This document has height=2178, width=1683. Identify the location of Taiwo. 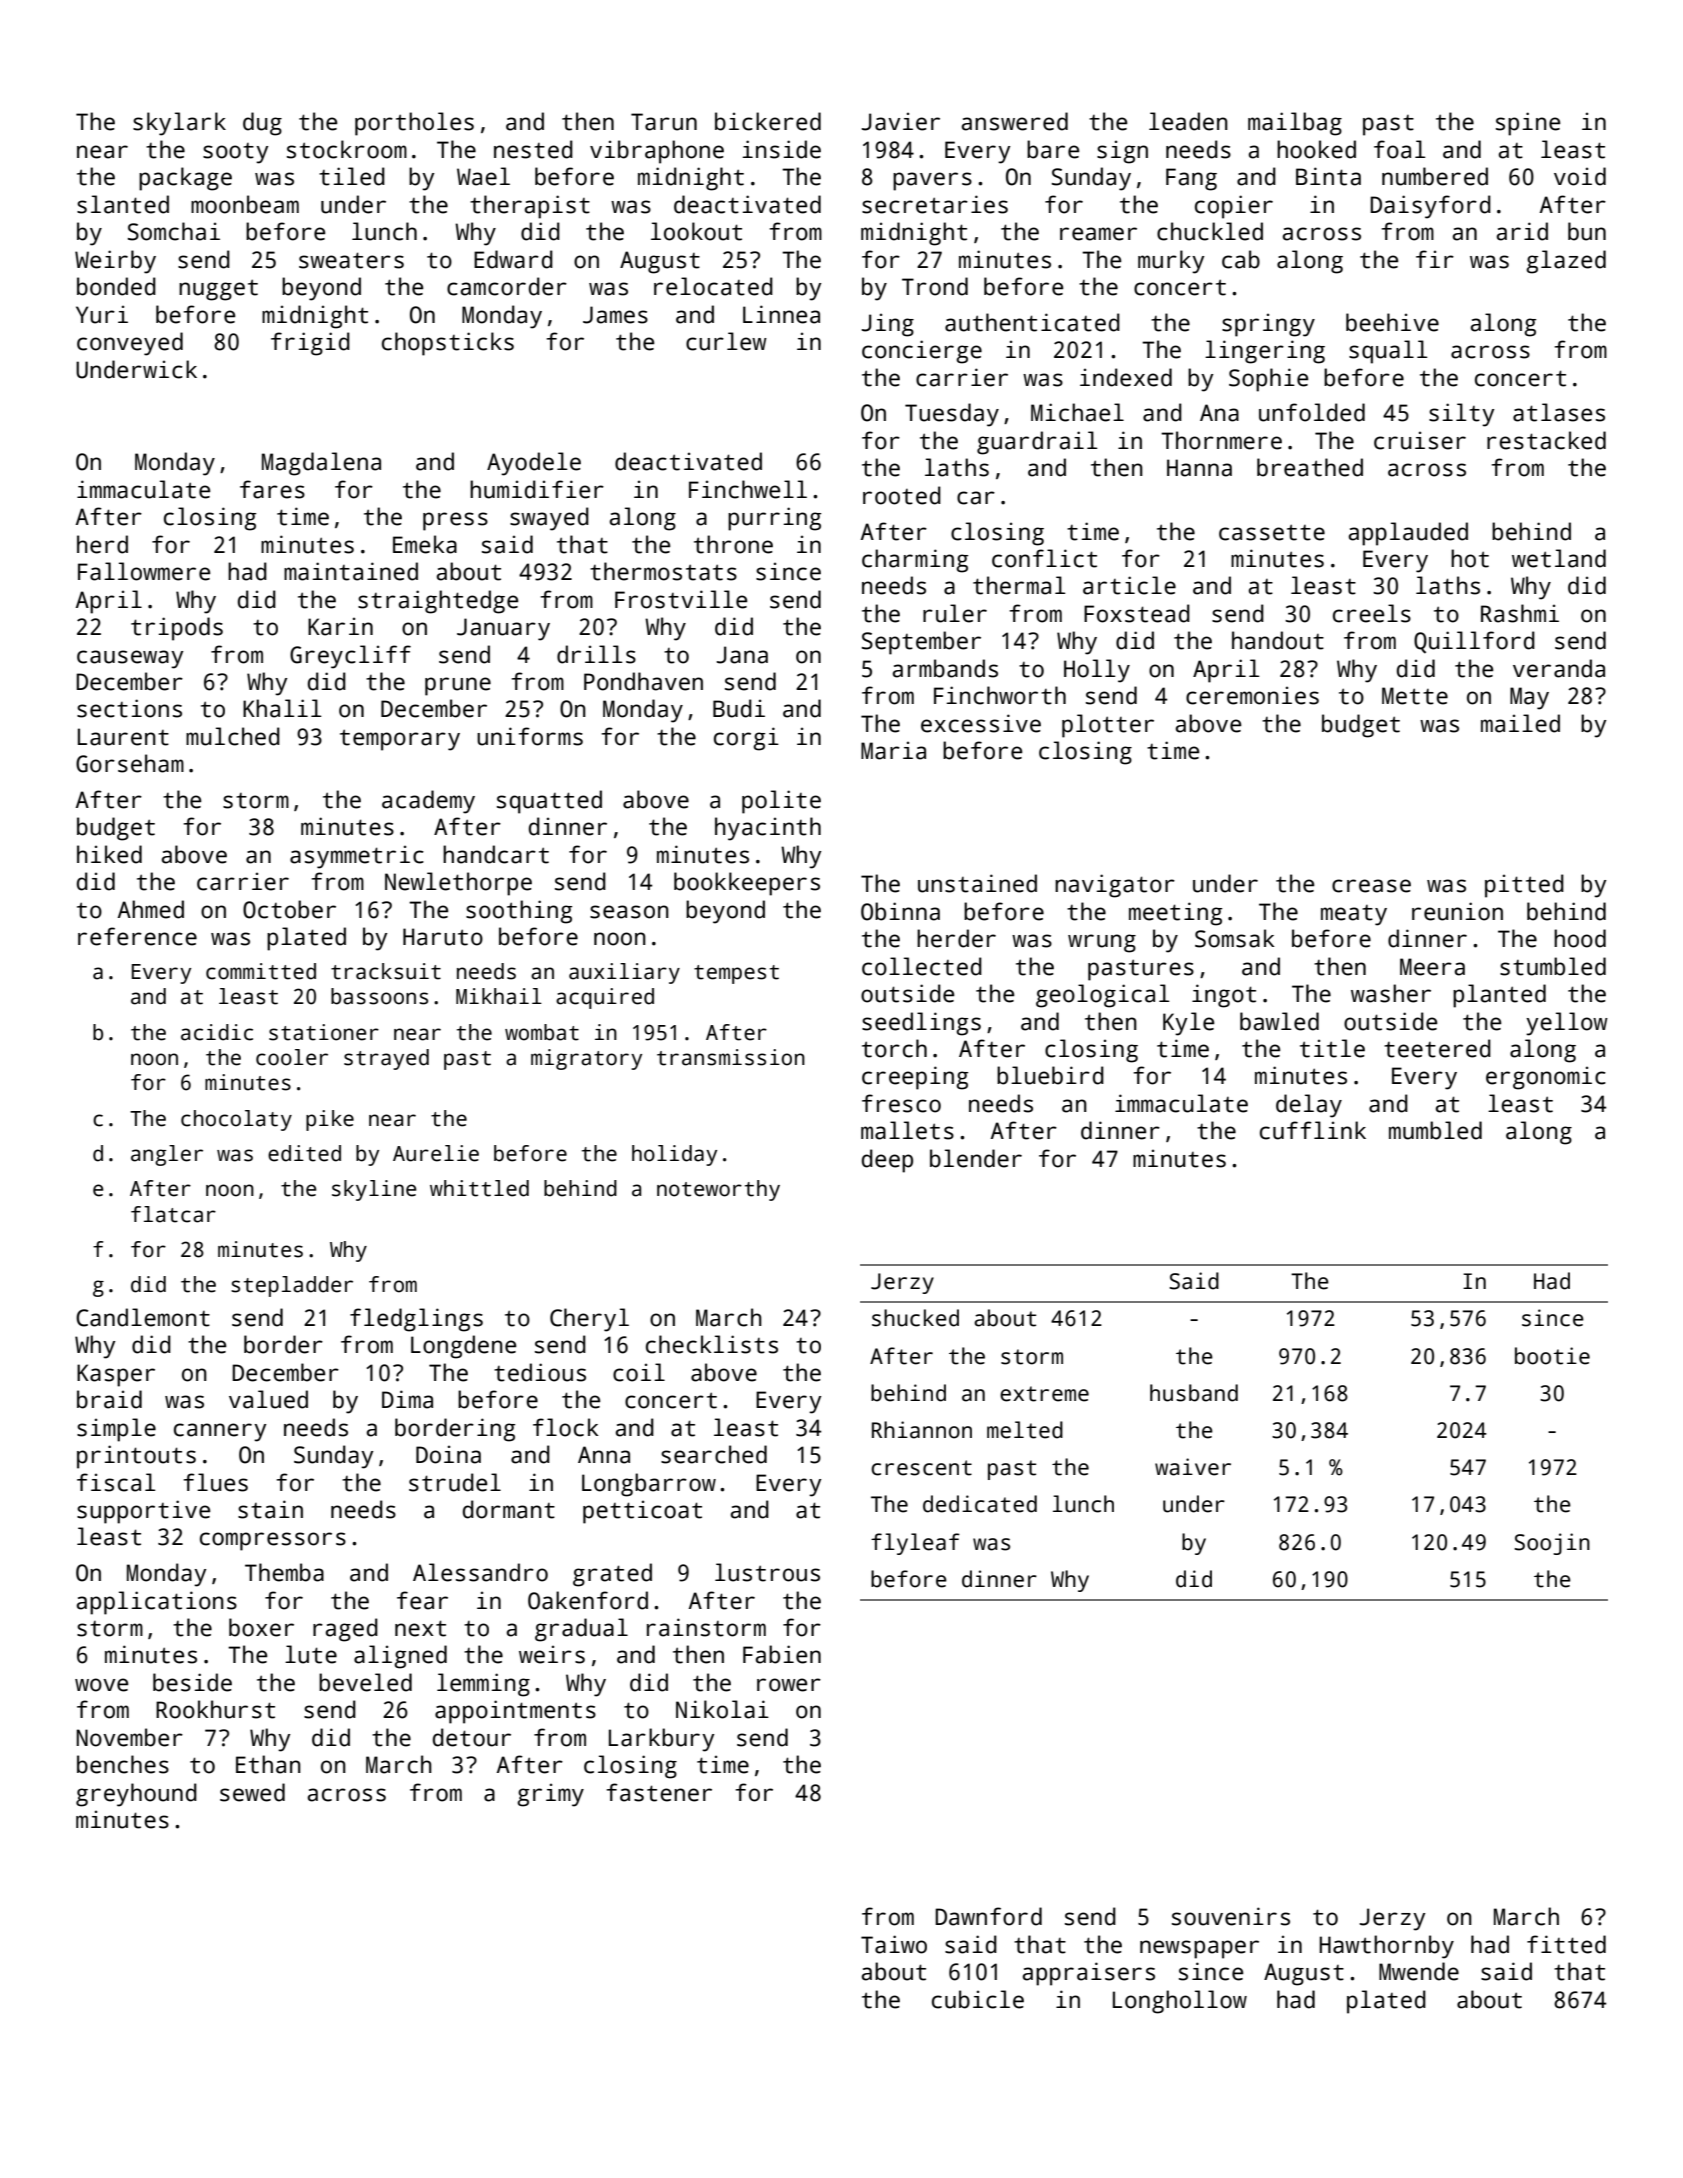
(894, 1944).
